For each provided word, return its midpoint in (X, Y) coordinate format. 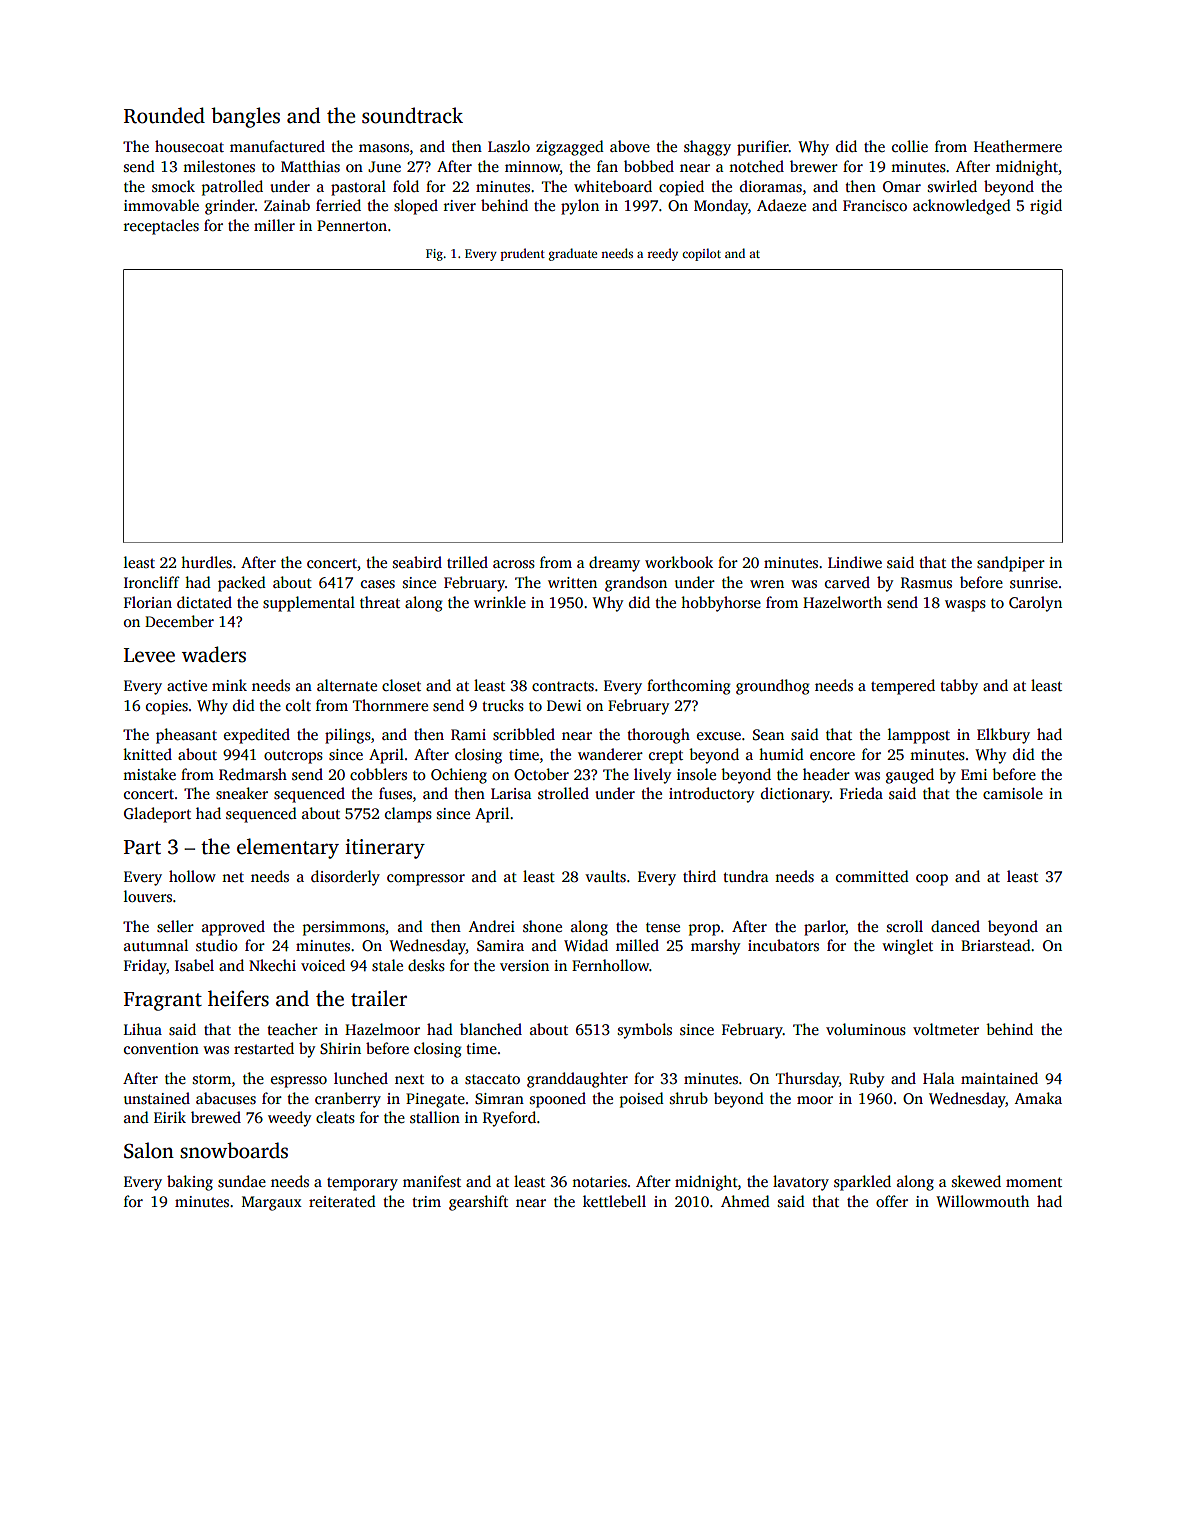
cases (378, 584)
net (233, 877)
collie (910, 146)
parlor (825, 928)
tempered (903, 687)
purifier (763, 148)
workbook (679, 562)
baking (190, 1183)
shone (542, 926)
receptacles (161, 227)
